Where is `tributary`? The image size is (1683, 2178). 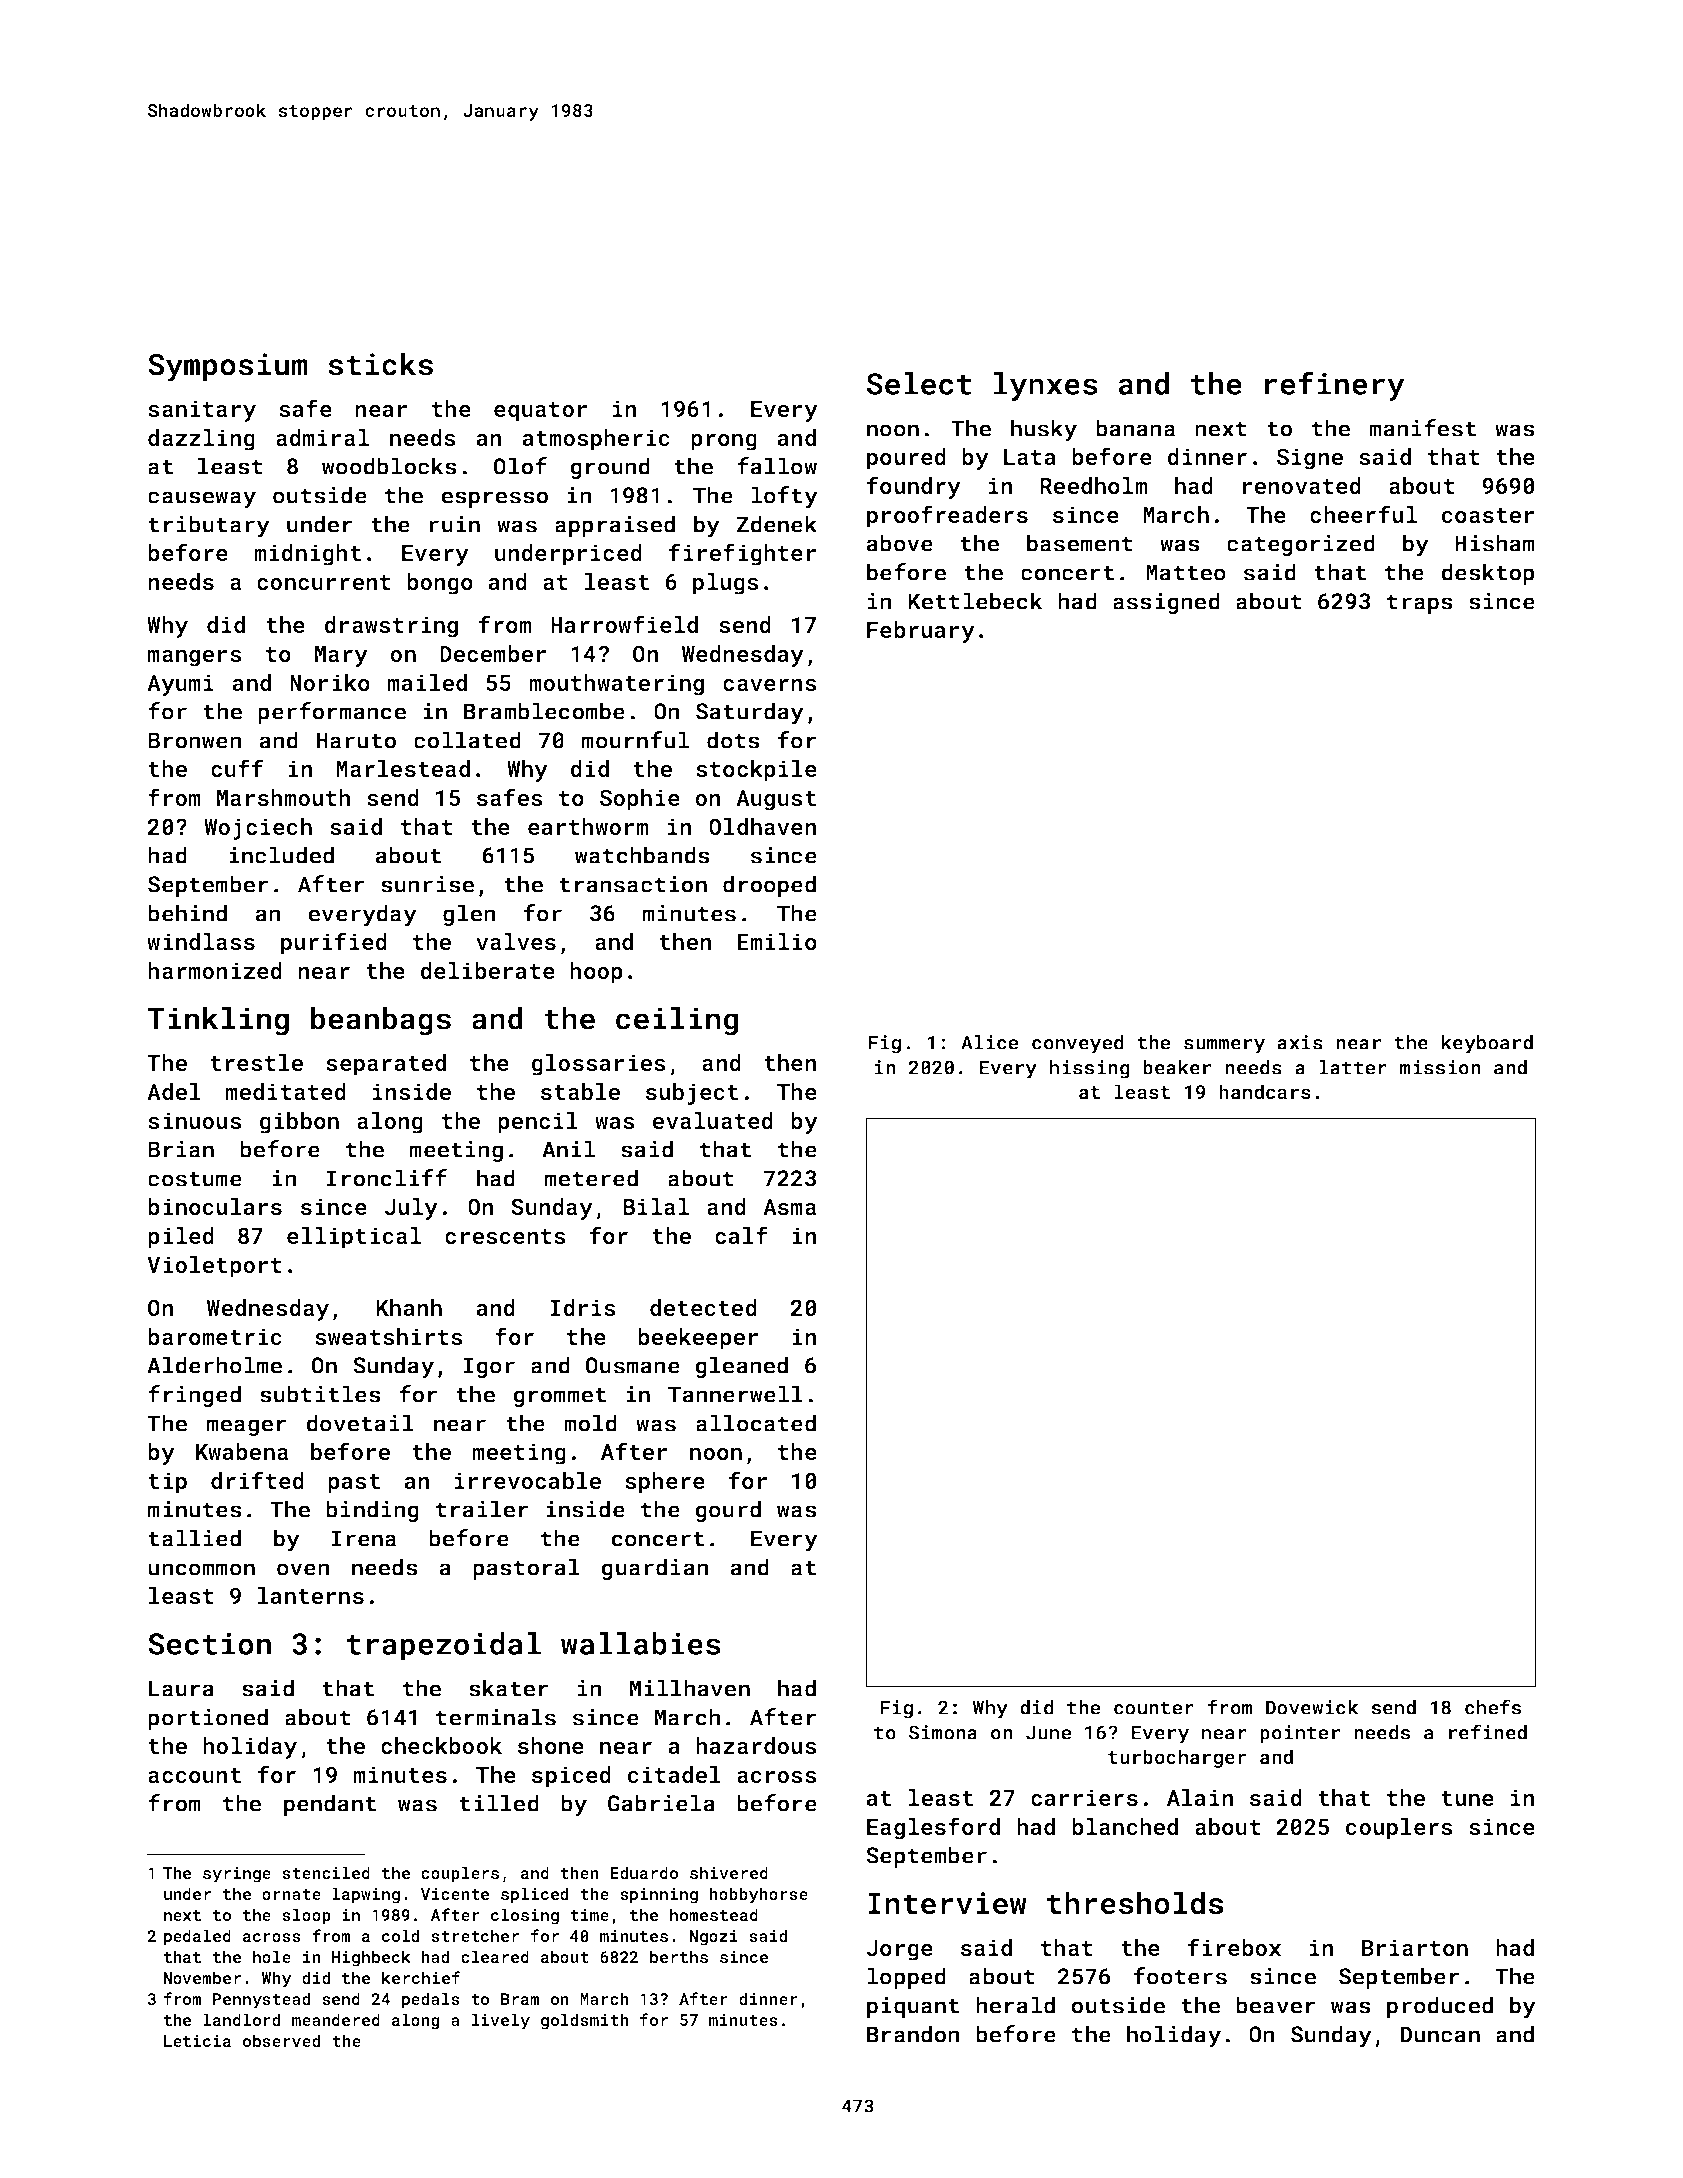
tributary is located at coordinates (209, 526).
